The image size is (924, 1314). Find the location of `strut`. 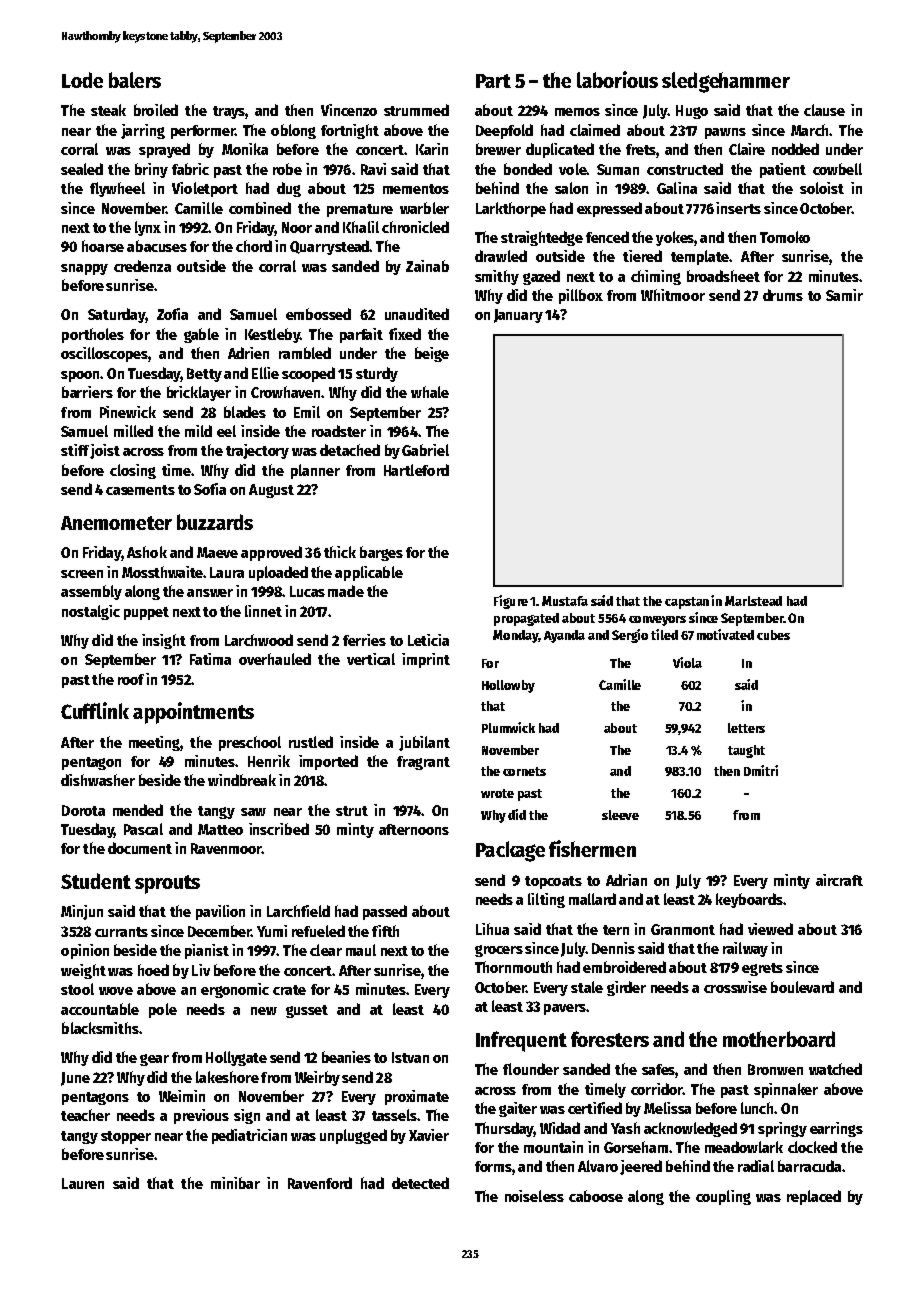

strut is located at coordinates (352, 811).
